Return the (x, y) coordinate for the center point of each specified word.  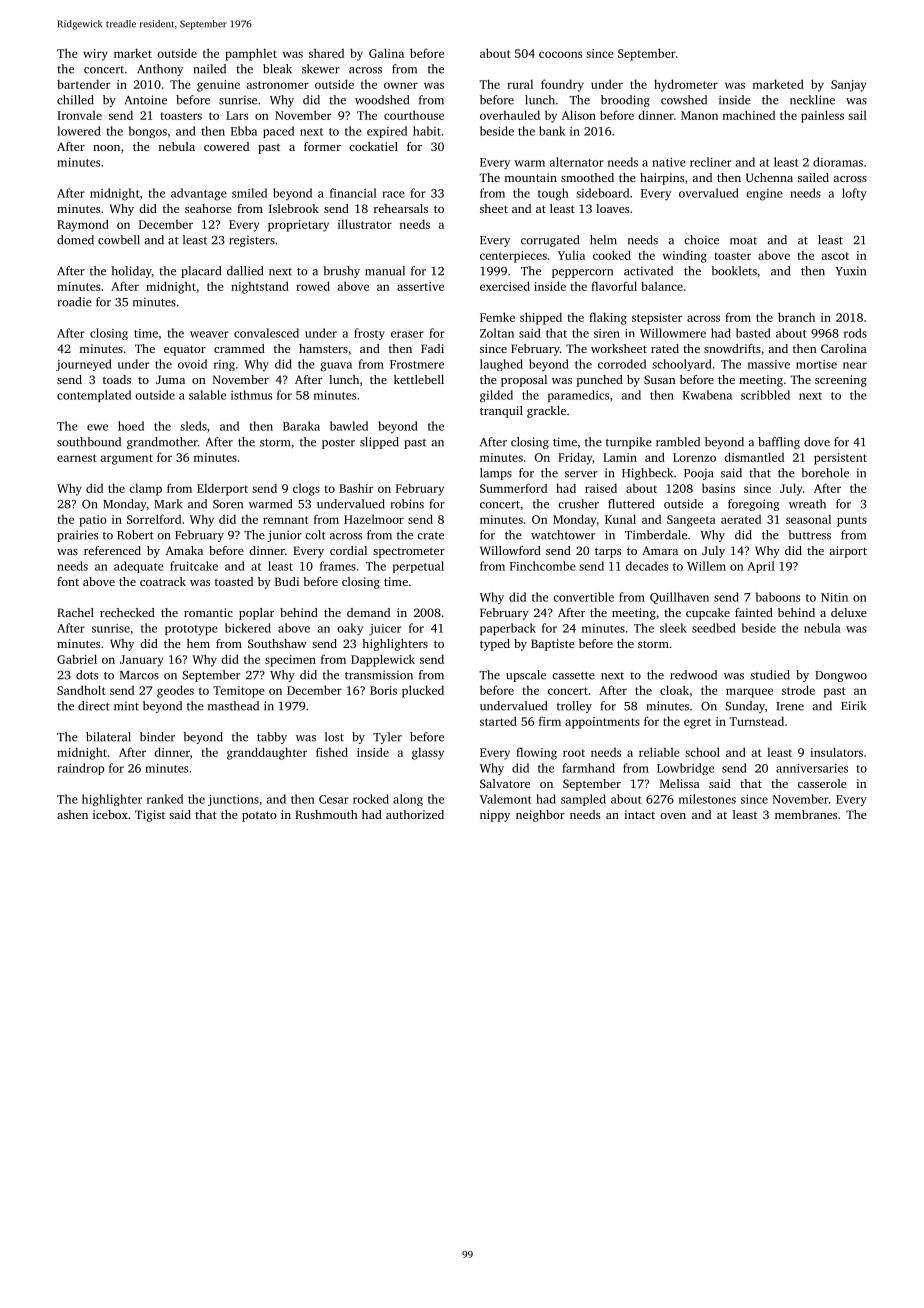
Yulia (571, 255)
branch (796, 317)
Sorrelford (154, 519)
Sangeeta (691, 521)
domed (75, 240)
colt (315, 535)
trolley (574, 707)
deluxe (849, 612)
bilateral (108, 737)
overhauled (510, 115)
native (669, 162)
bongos (148, 132)
